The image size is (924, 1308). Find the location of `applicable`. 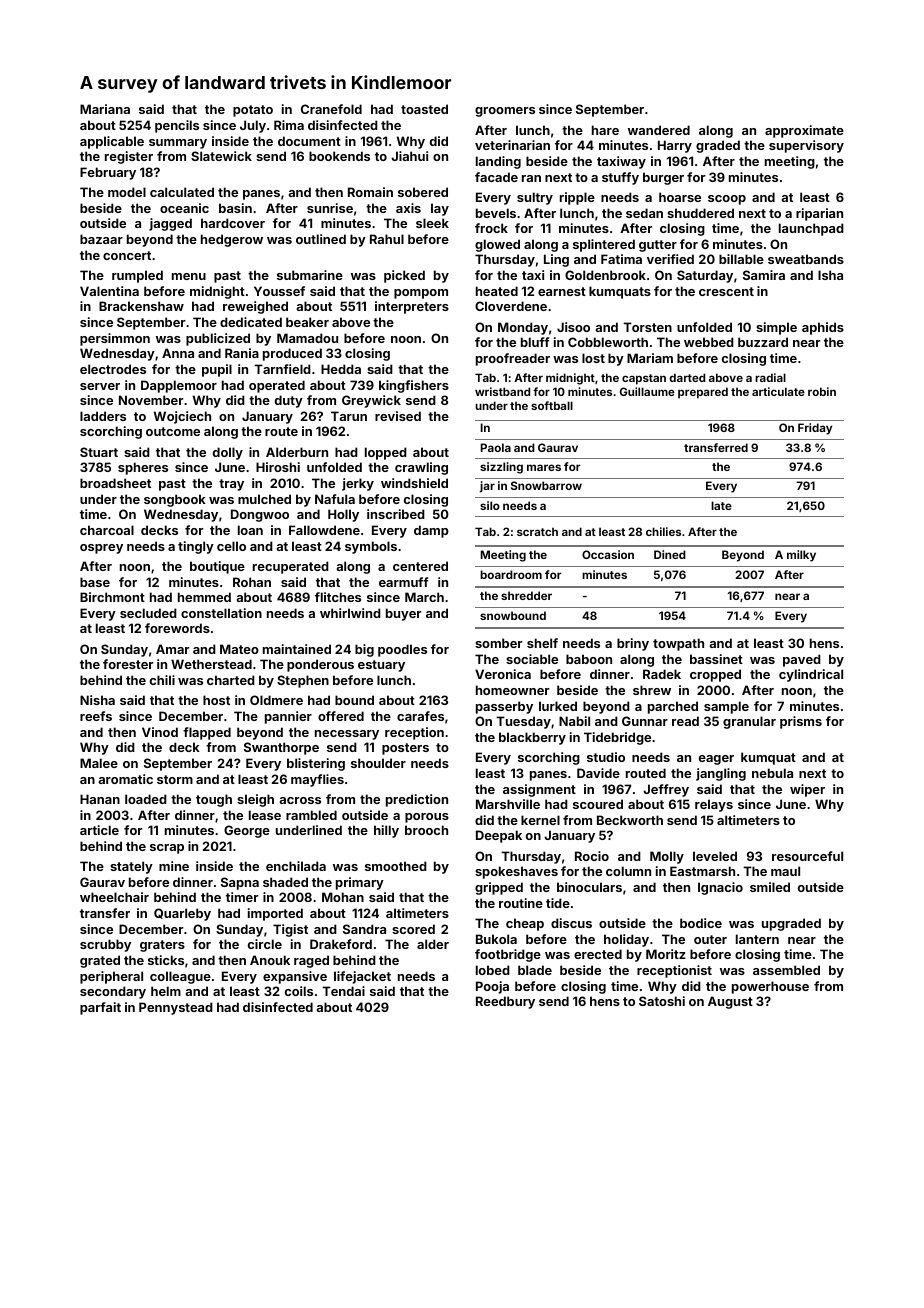

applicable is located at coordinates (112, 142).
